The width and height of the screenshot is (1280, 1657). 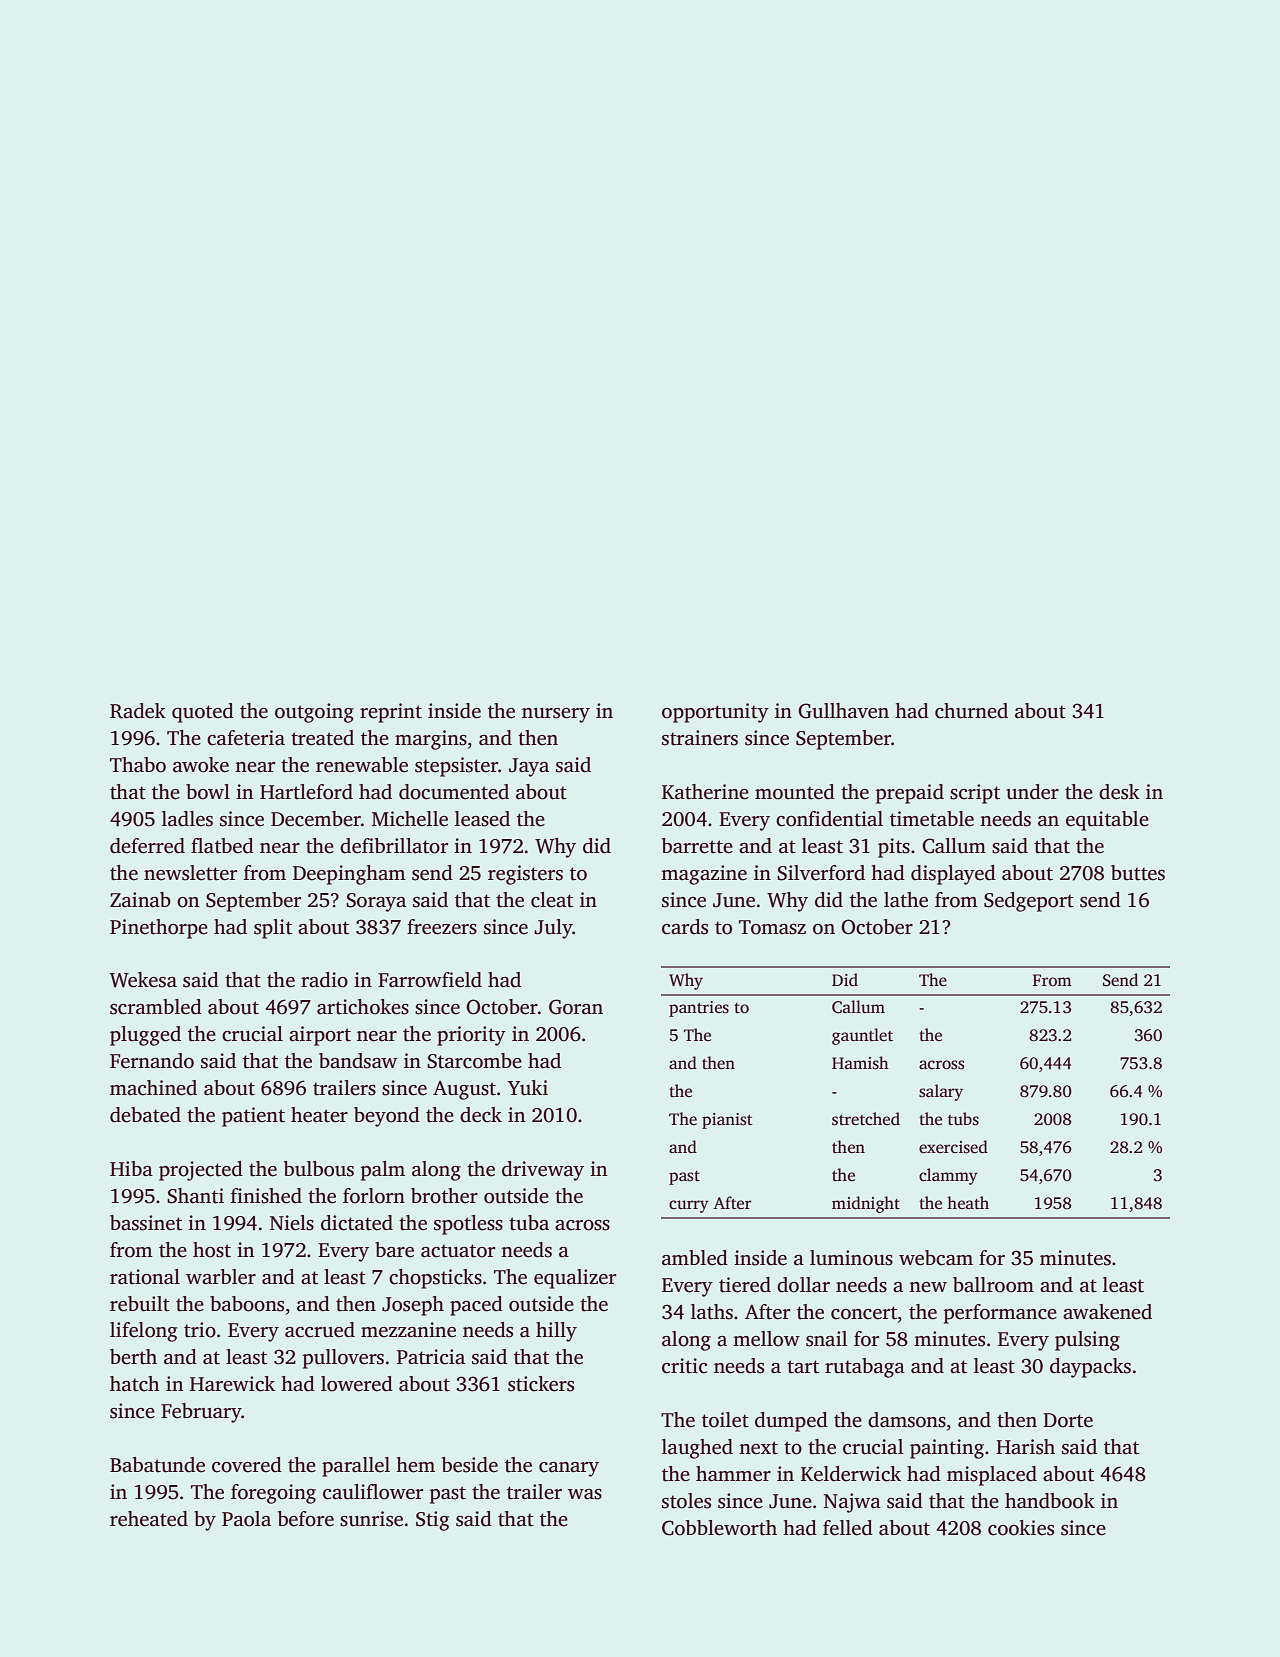 I want to click on berth, so click(x=133, y=1357).
